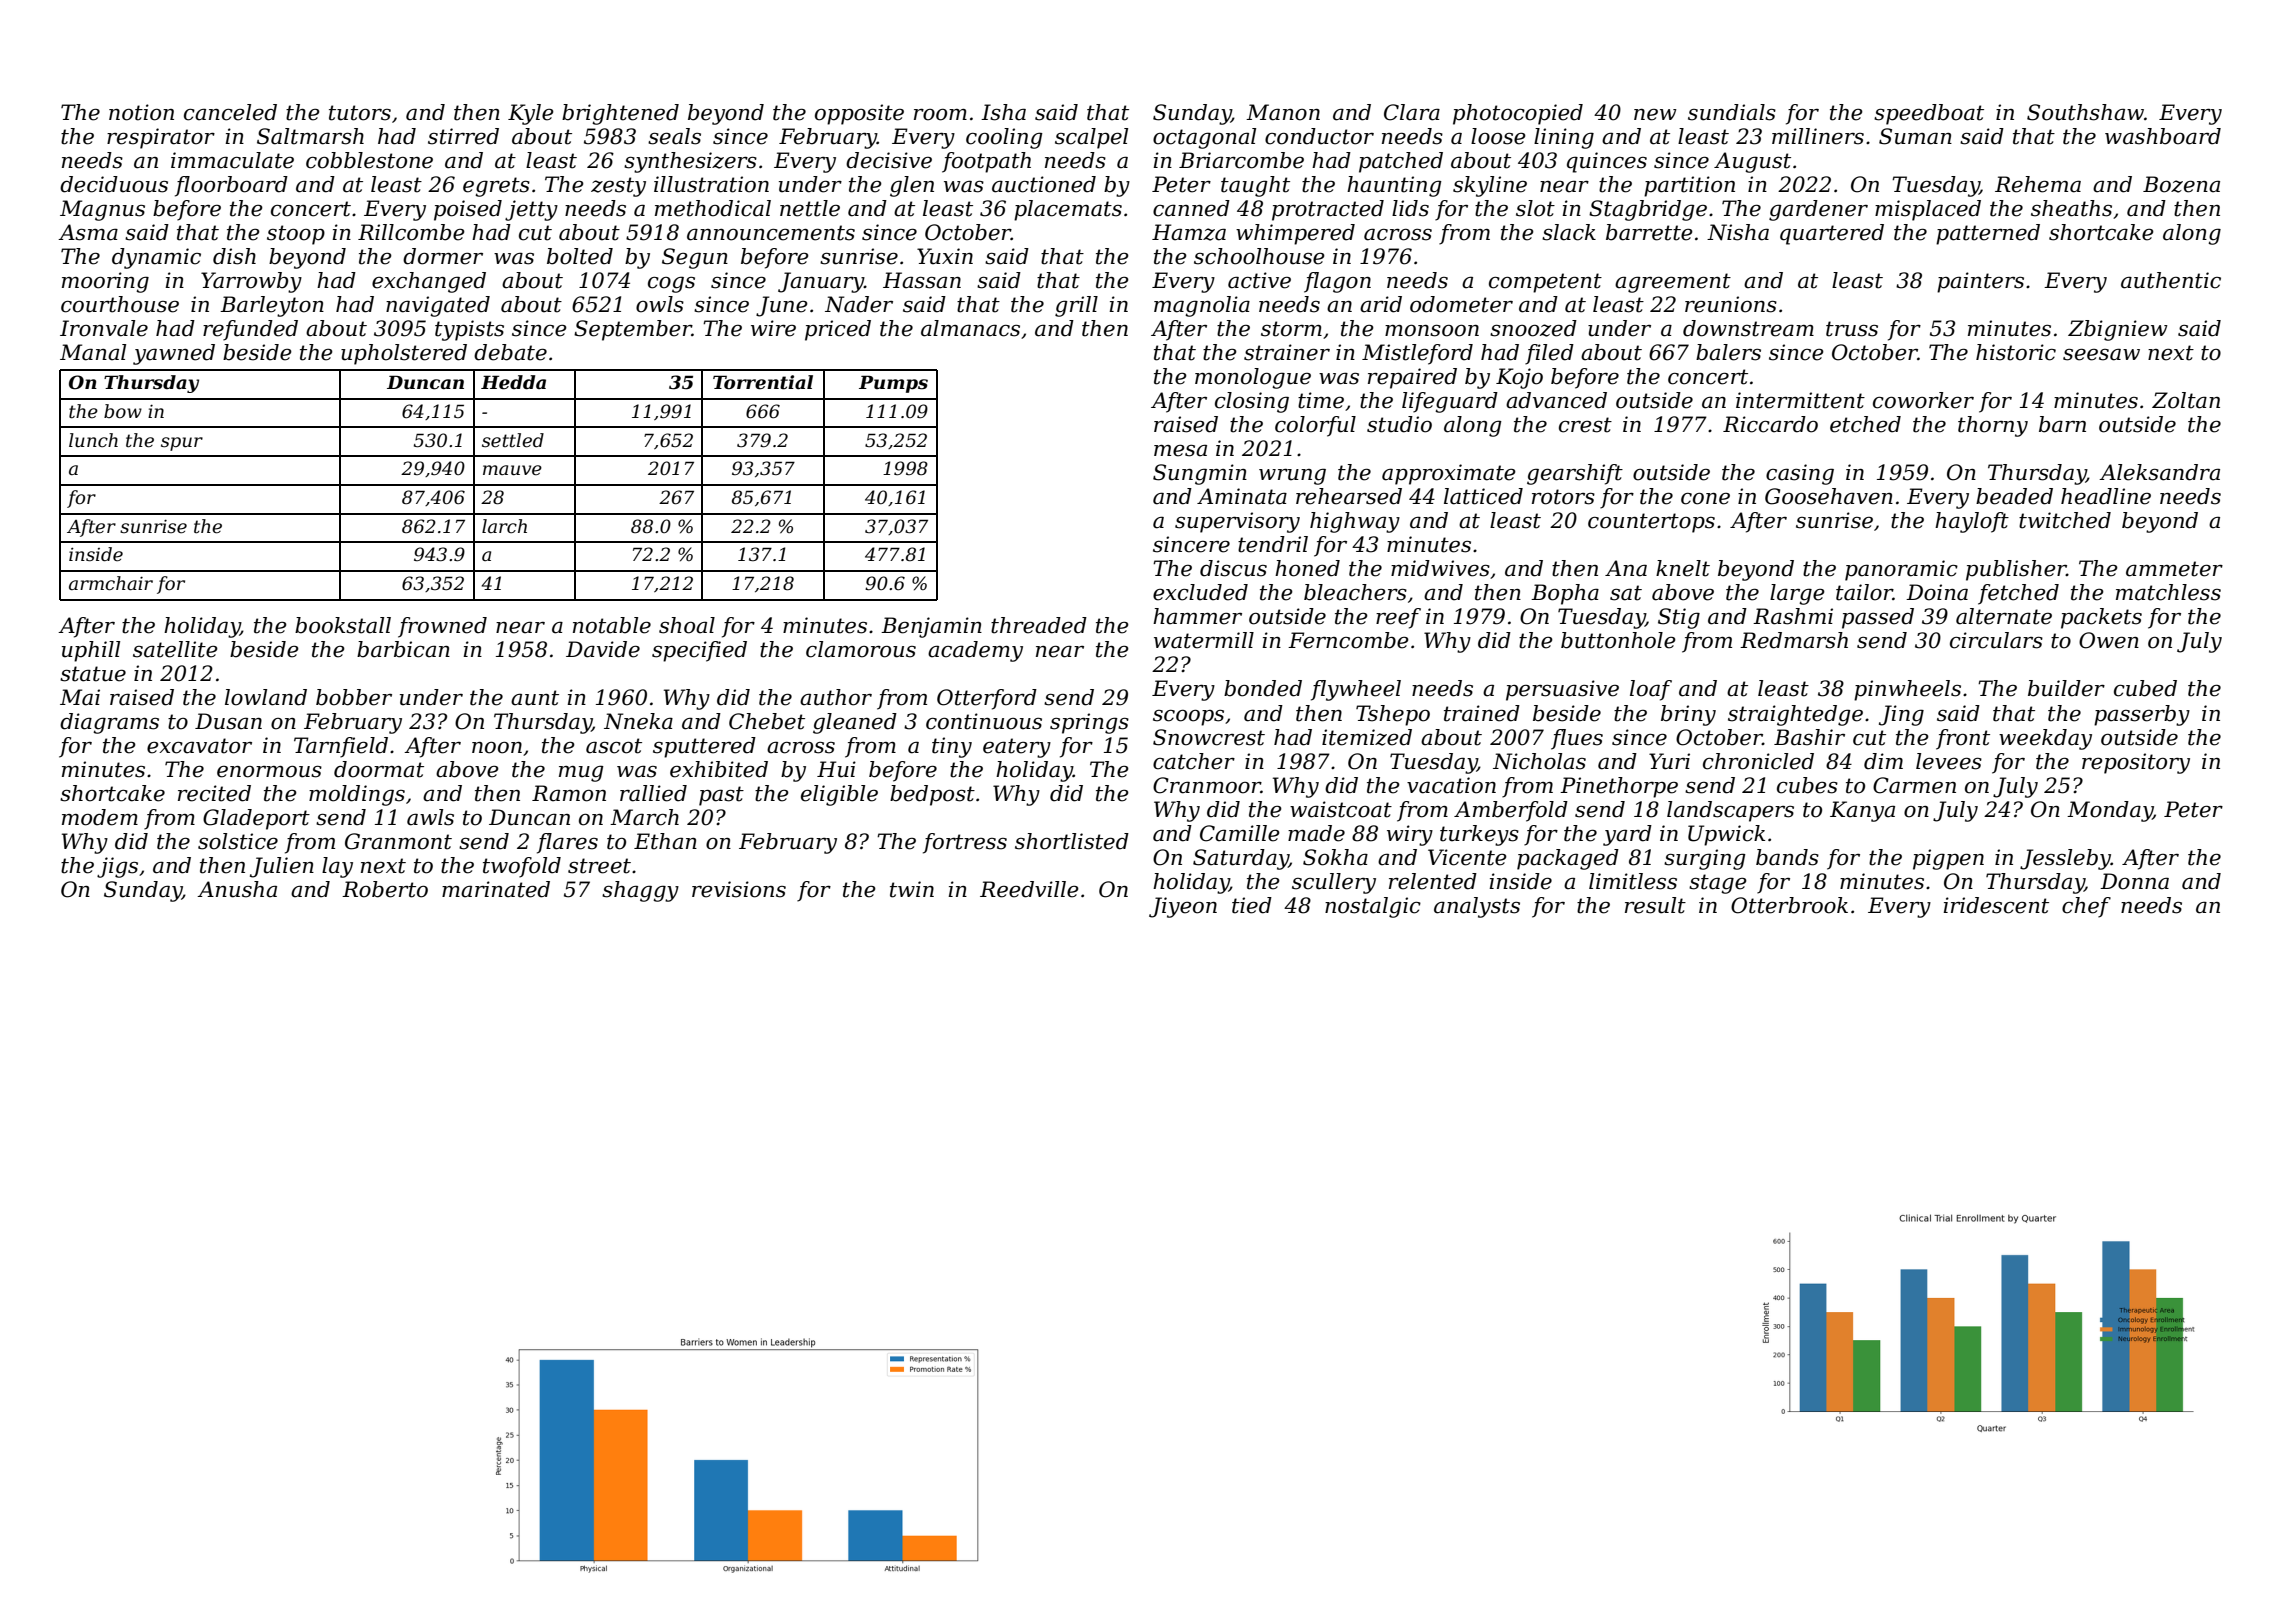  I want to click on Zoltan, so click(2186, 400).
